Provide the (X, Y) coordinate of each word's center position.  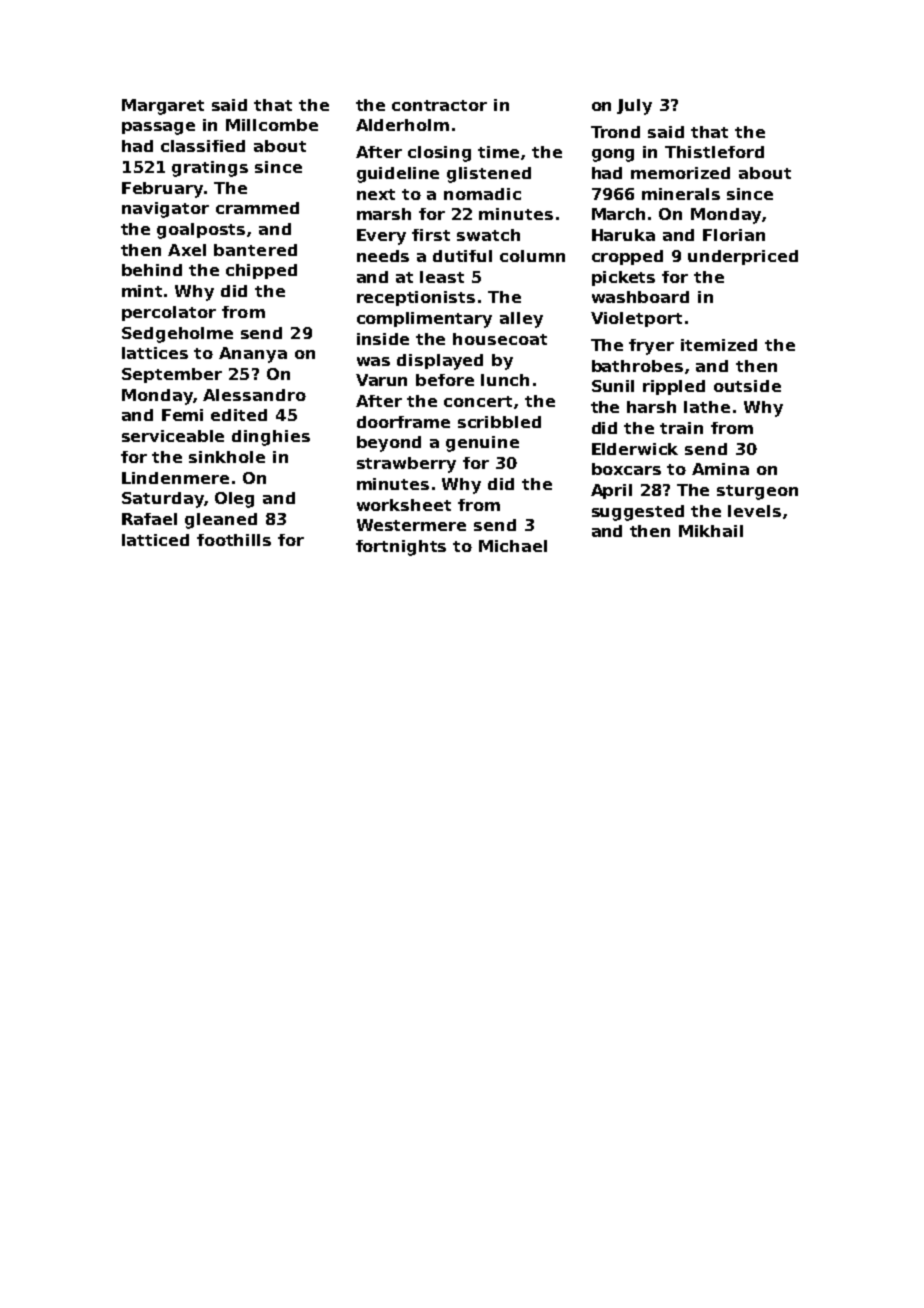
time (498, 152)
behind (152, 270)
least (442, 277)
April (611, 491)
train (681, 428)
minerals (681, 194)
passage (158, 128)
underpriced (743, 257)
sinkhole (227, 457)
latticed (155, 540)
